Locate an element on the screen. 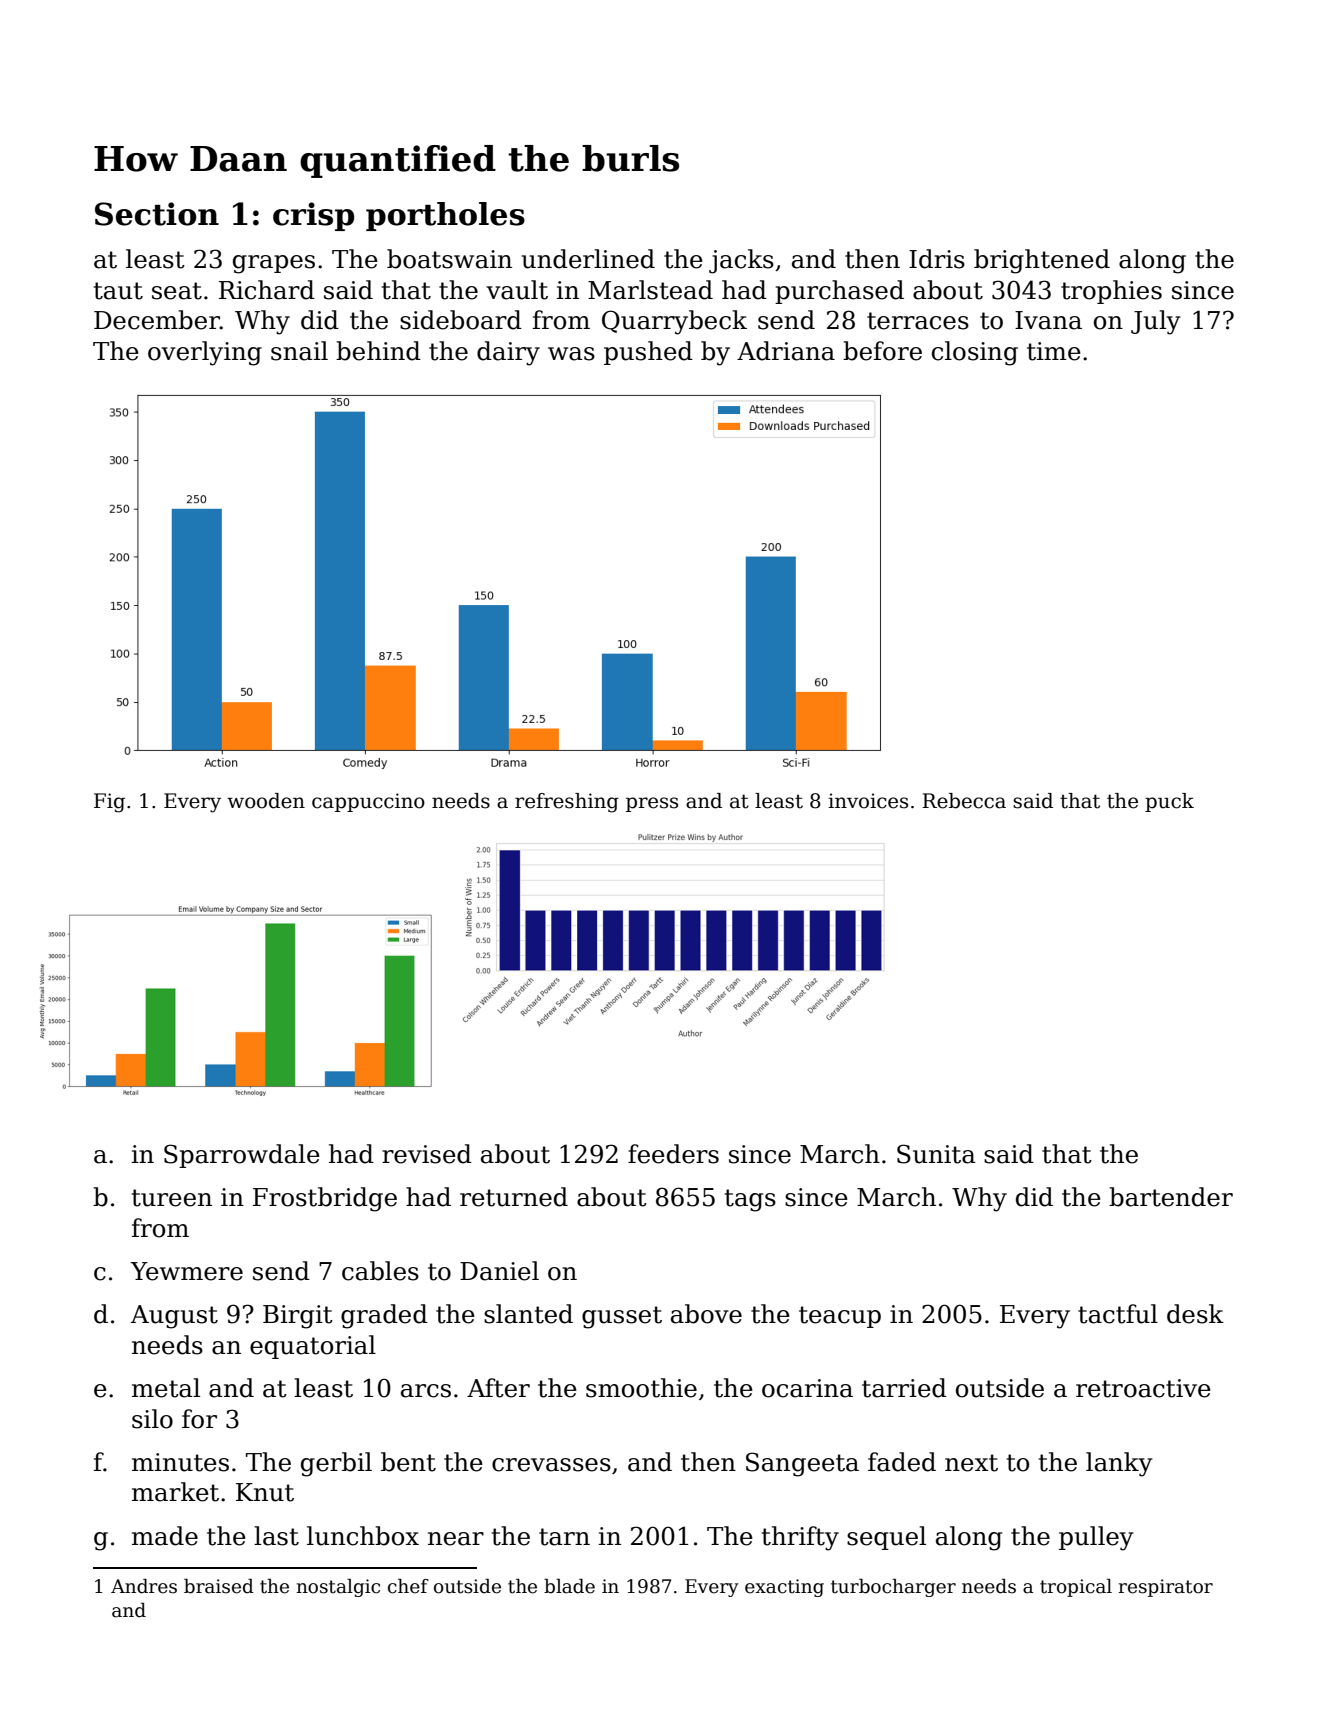 This screenshot has height=1718, width=1328. puck is located at coordinates (1169, 802).
